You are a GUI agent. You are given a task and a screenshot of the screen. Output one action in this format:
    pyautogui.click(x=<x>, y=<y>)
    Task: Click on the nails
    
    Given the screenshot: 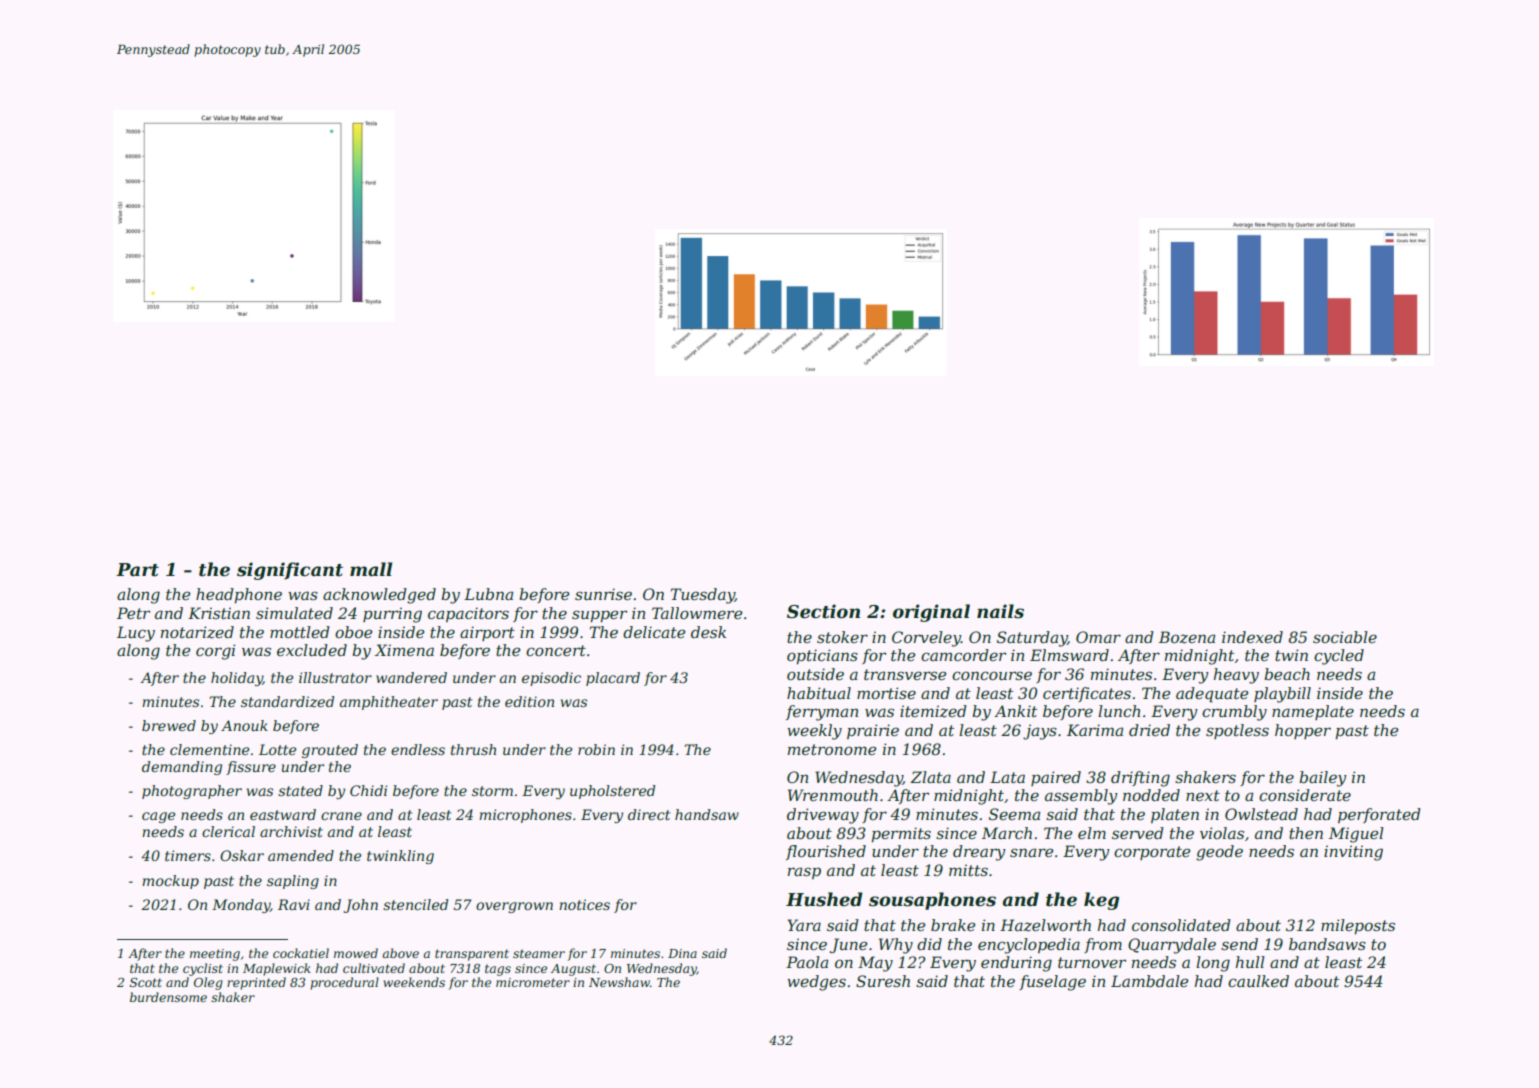 What is the action you would take?
    pyautogui.click(x=1000, y=611)
